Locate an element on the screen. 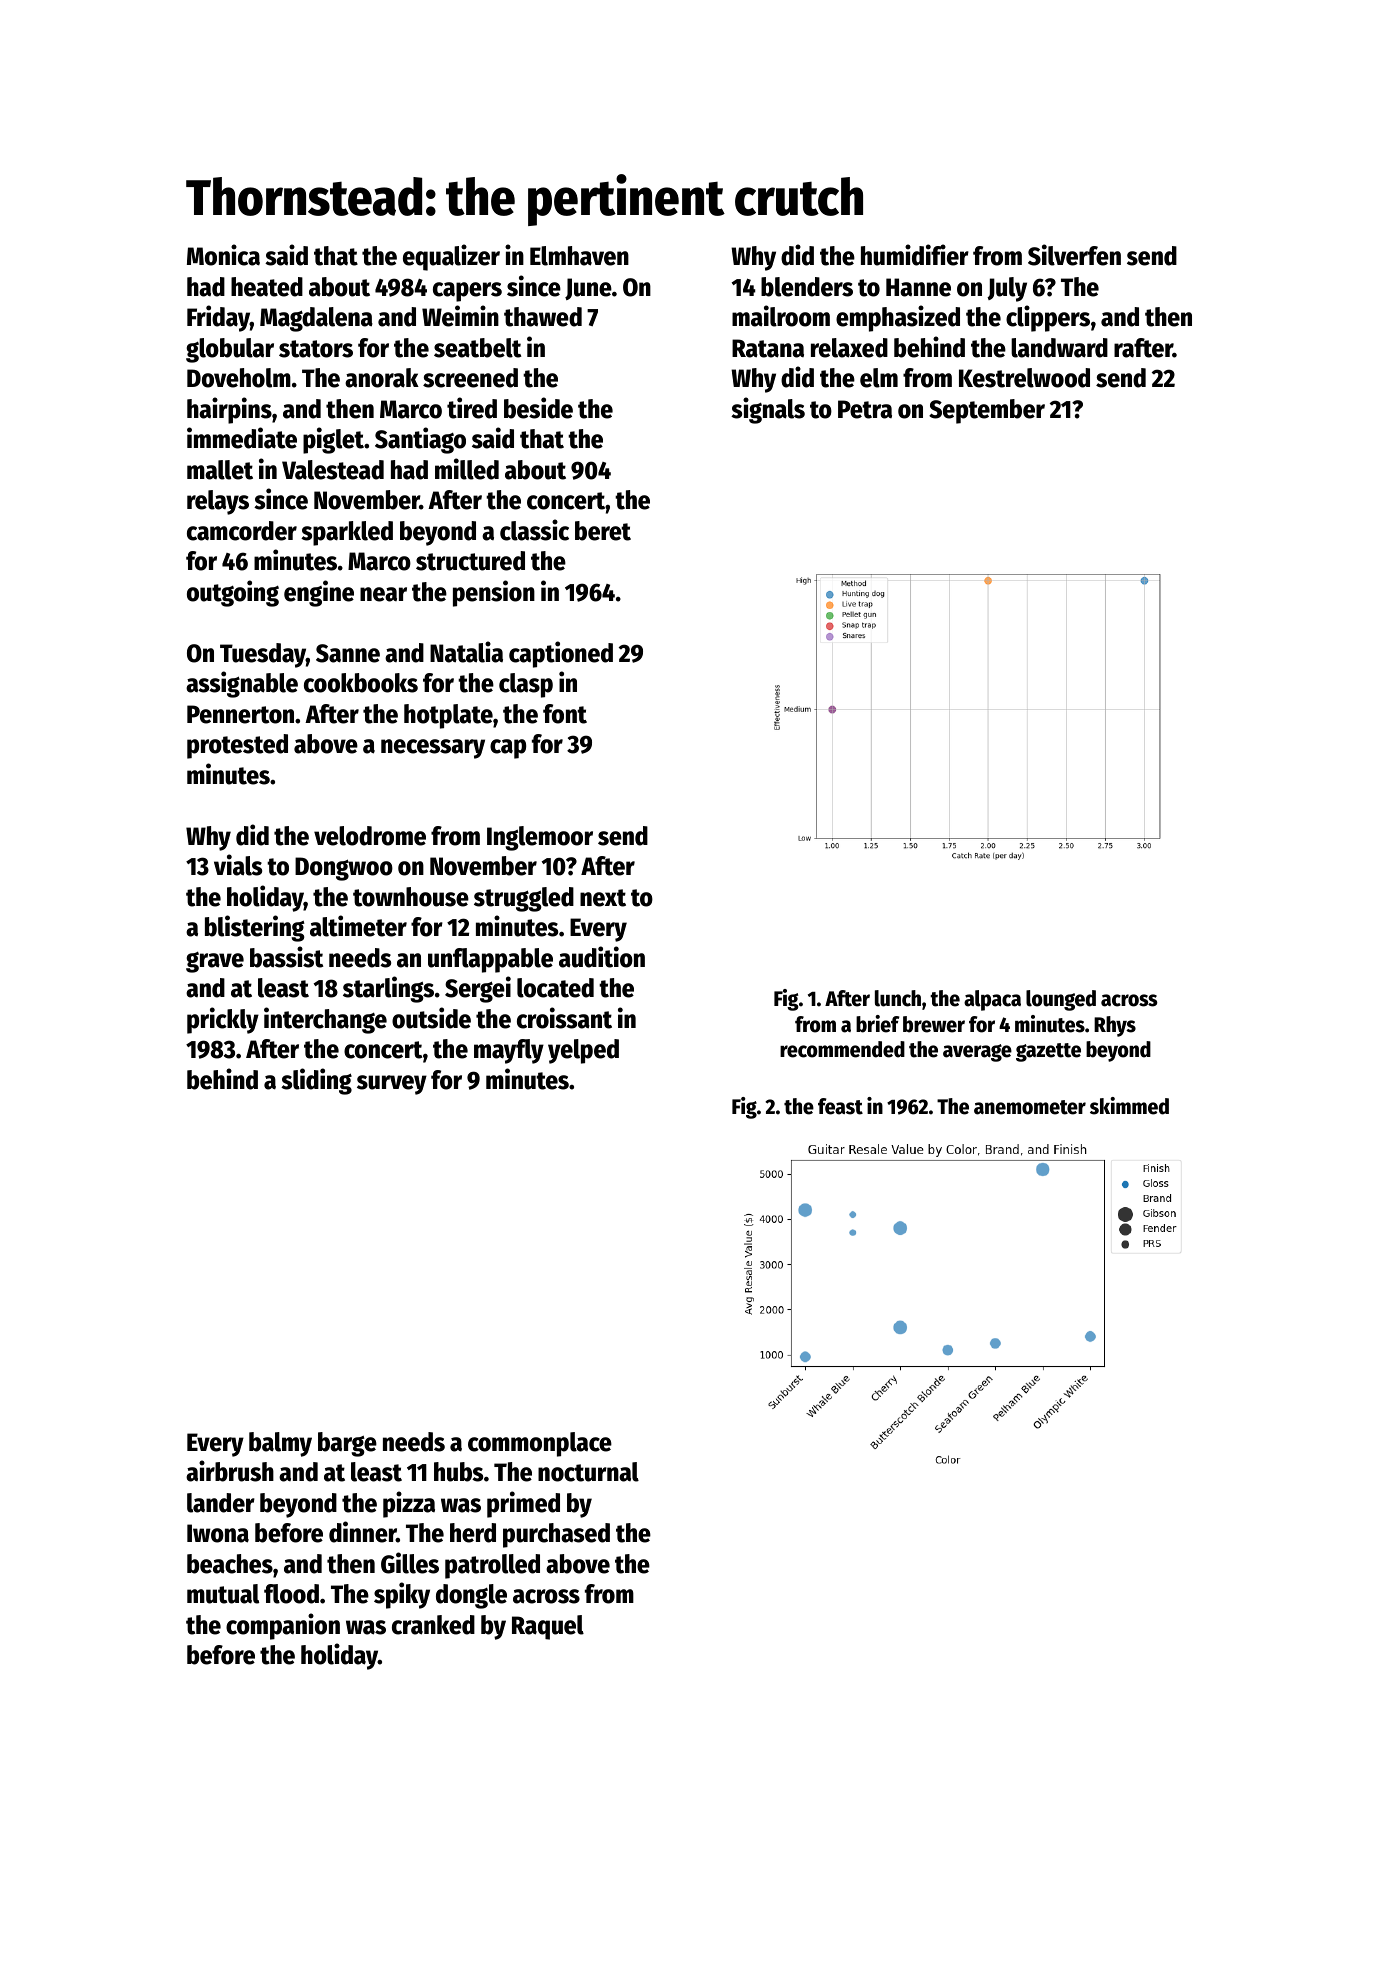 The width and height of the screenshot is (1386, 1969). anemometer is located at coordinates (1030, 1107).
